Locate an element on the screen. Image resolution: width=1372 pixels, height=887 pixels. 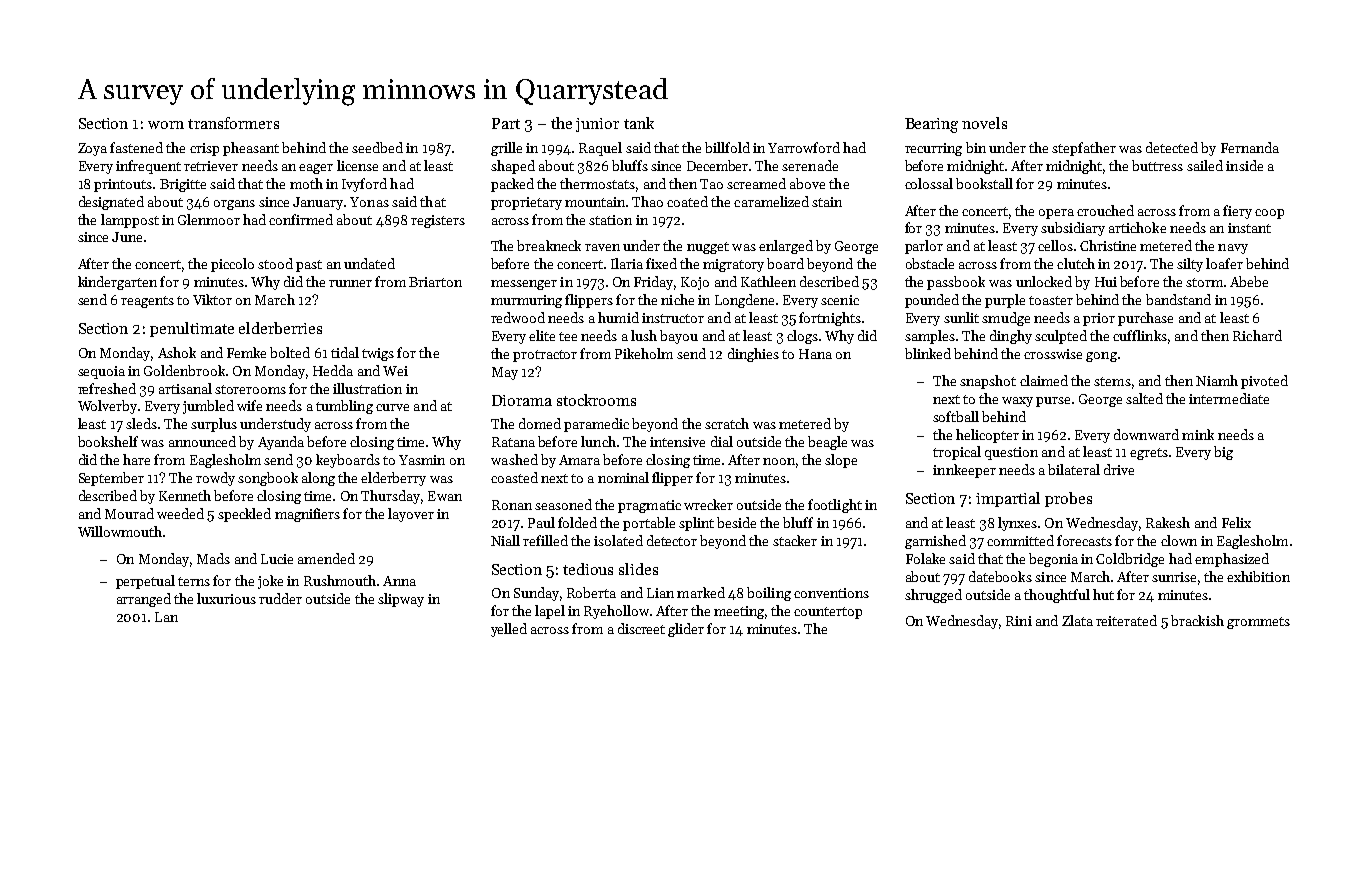
egrets is located at coordinates (1149, 454).
